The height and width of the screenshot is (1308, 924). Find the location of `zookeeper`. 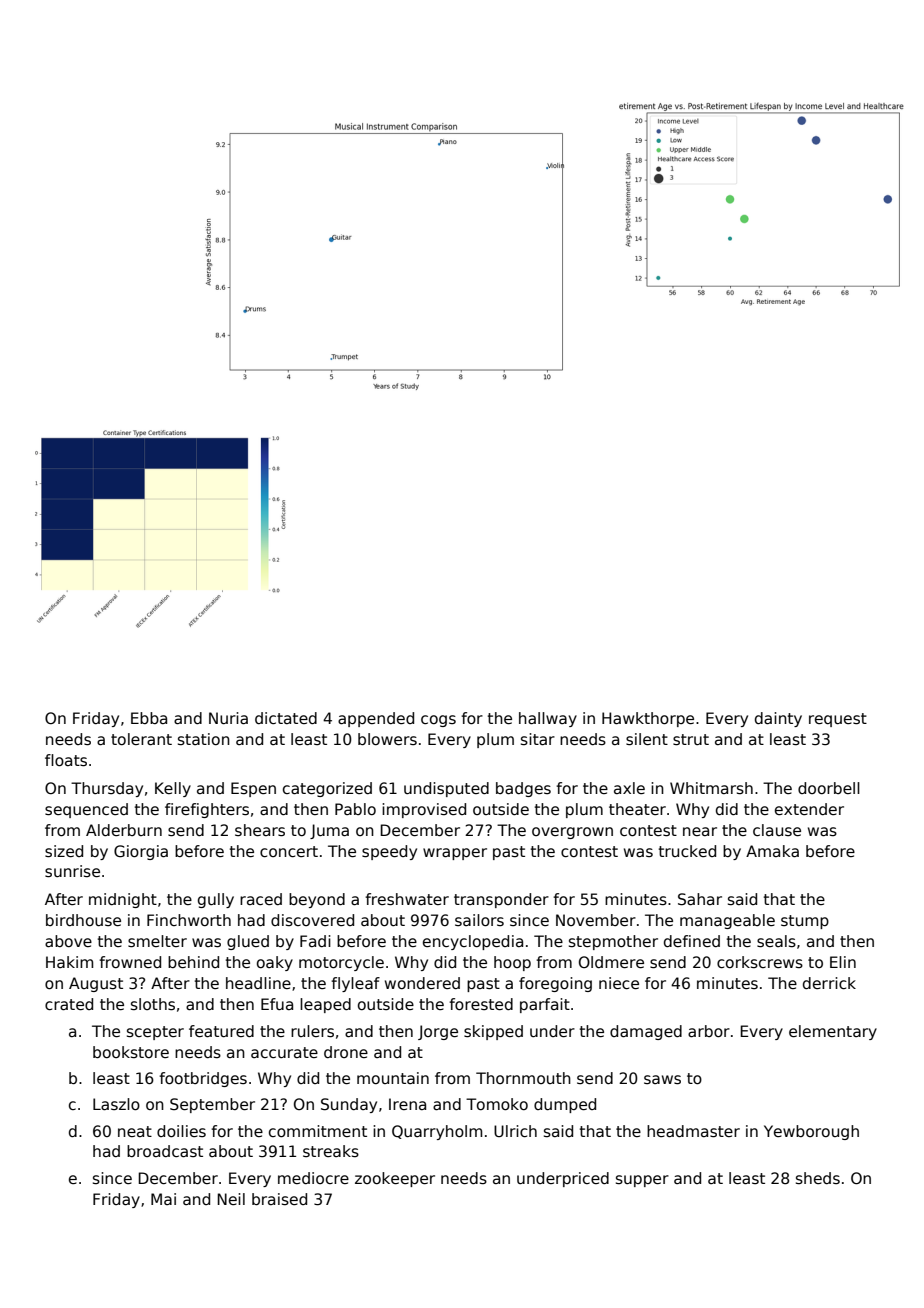

zookeeper is located at coordinates (395, 1179).
